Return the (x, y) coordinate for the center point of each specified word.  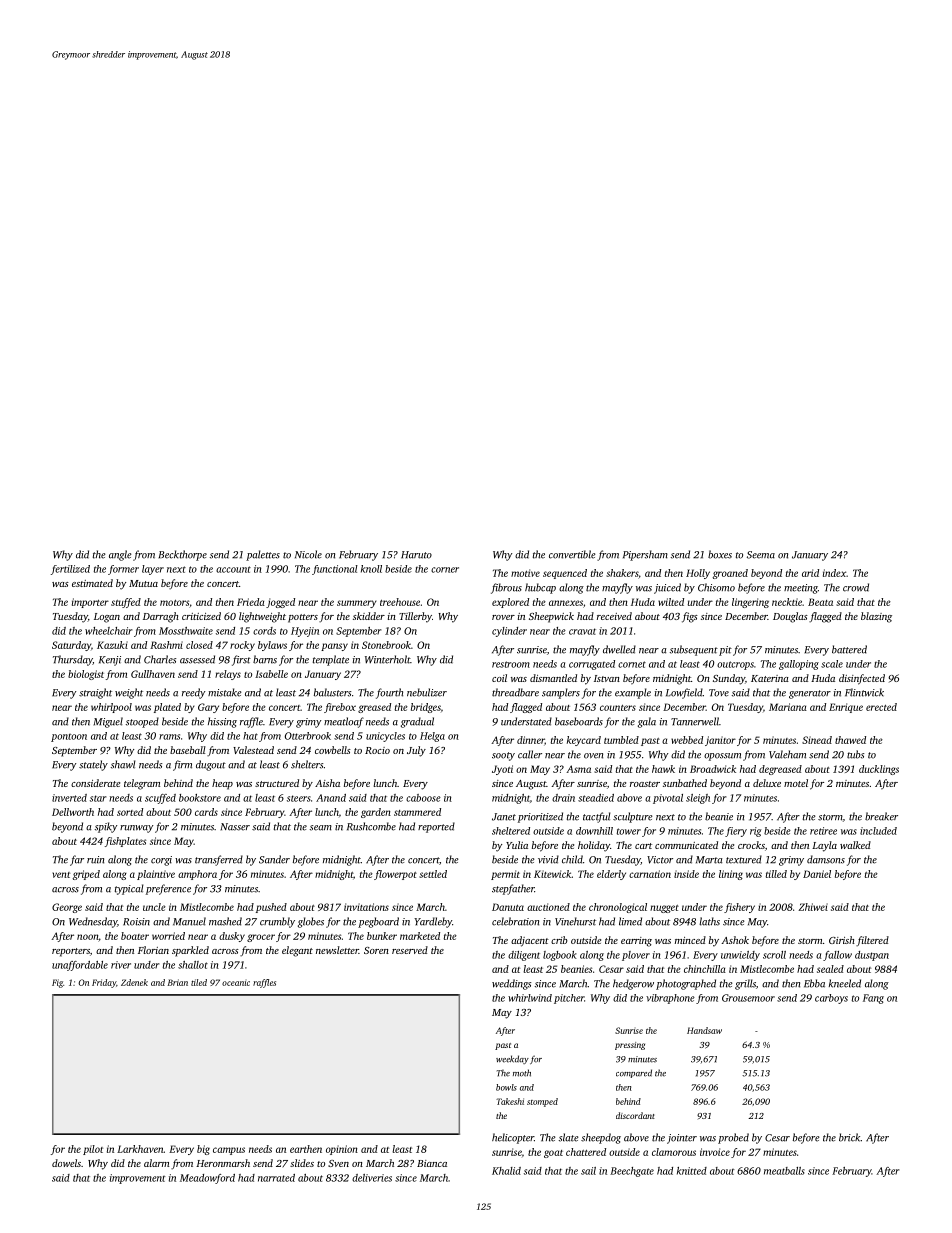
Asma (578, 769)
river (121, 965)
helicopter (513, 1138)
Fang (873, 999)
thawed (850, 740)
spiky (106, 827)
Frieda (251, 602)
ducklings (879, 770)
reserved (410, 950)
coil (499, 678)
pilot (93, 1150)
